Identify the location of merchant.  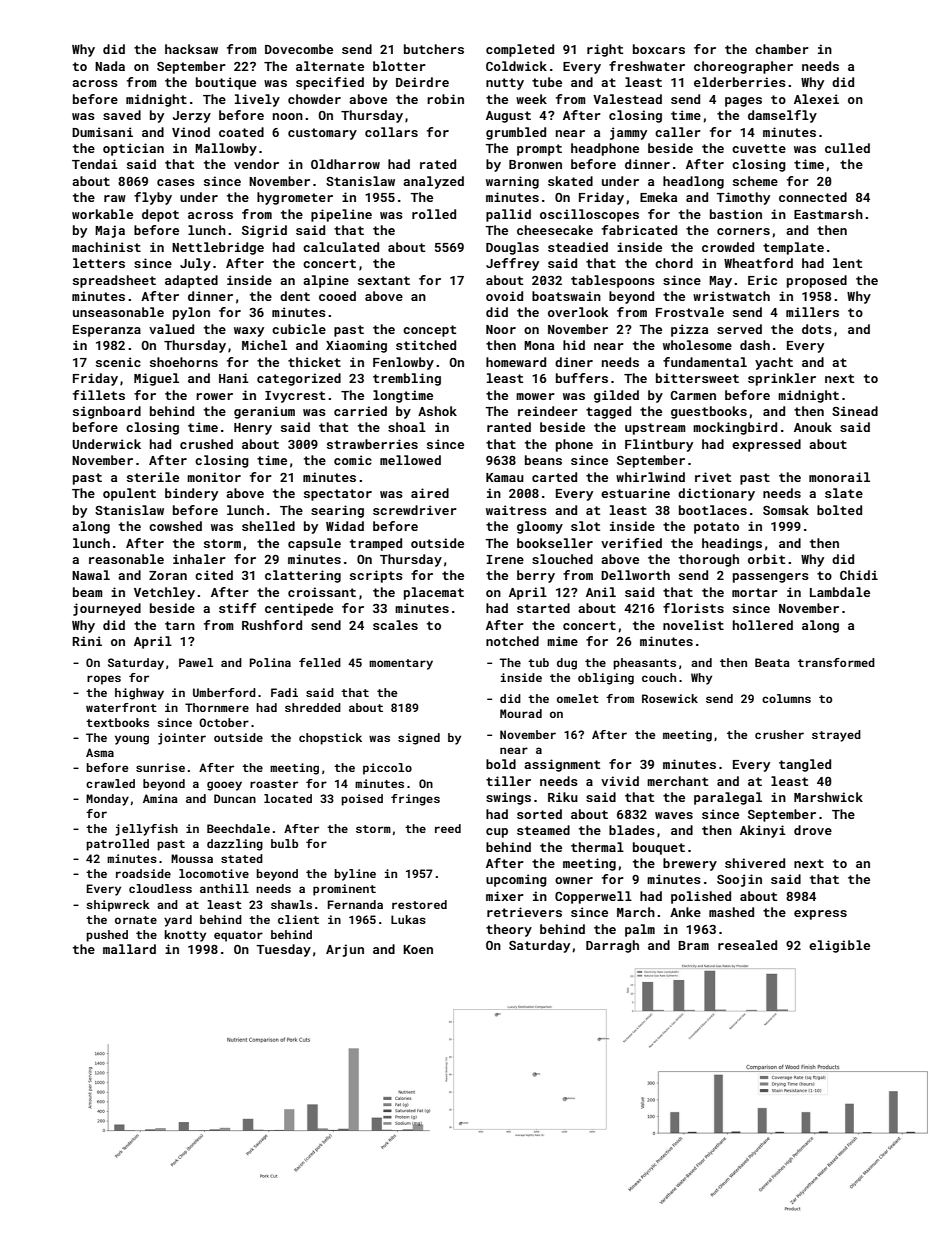
(677, 781).
